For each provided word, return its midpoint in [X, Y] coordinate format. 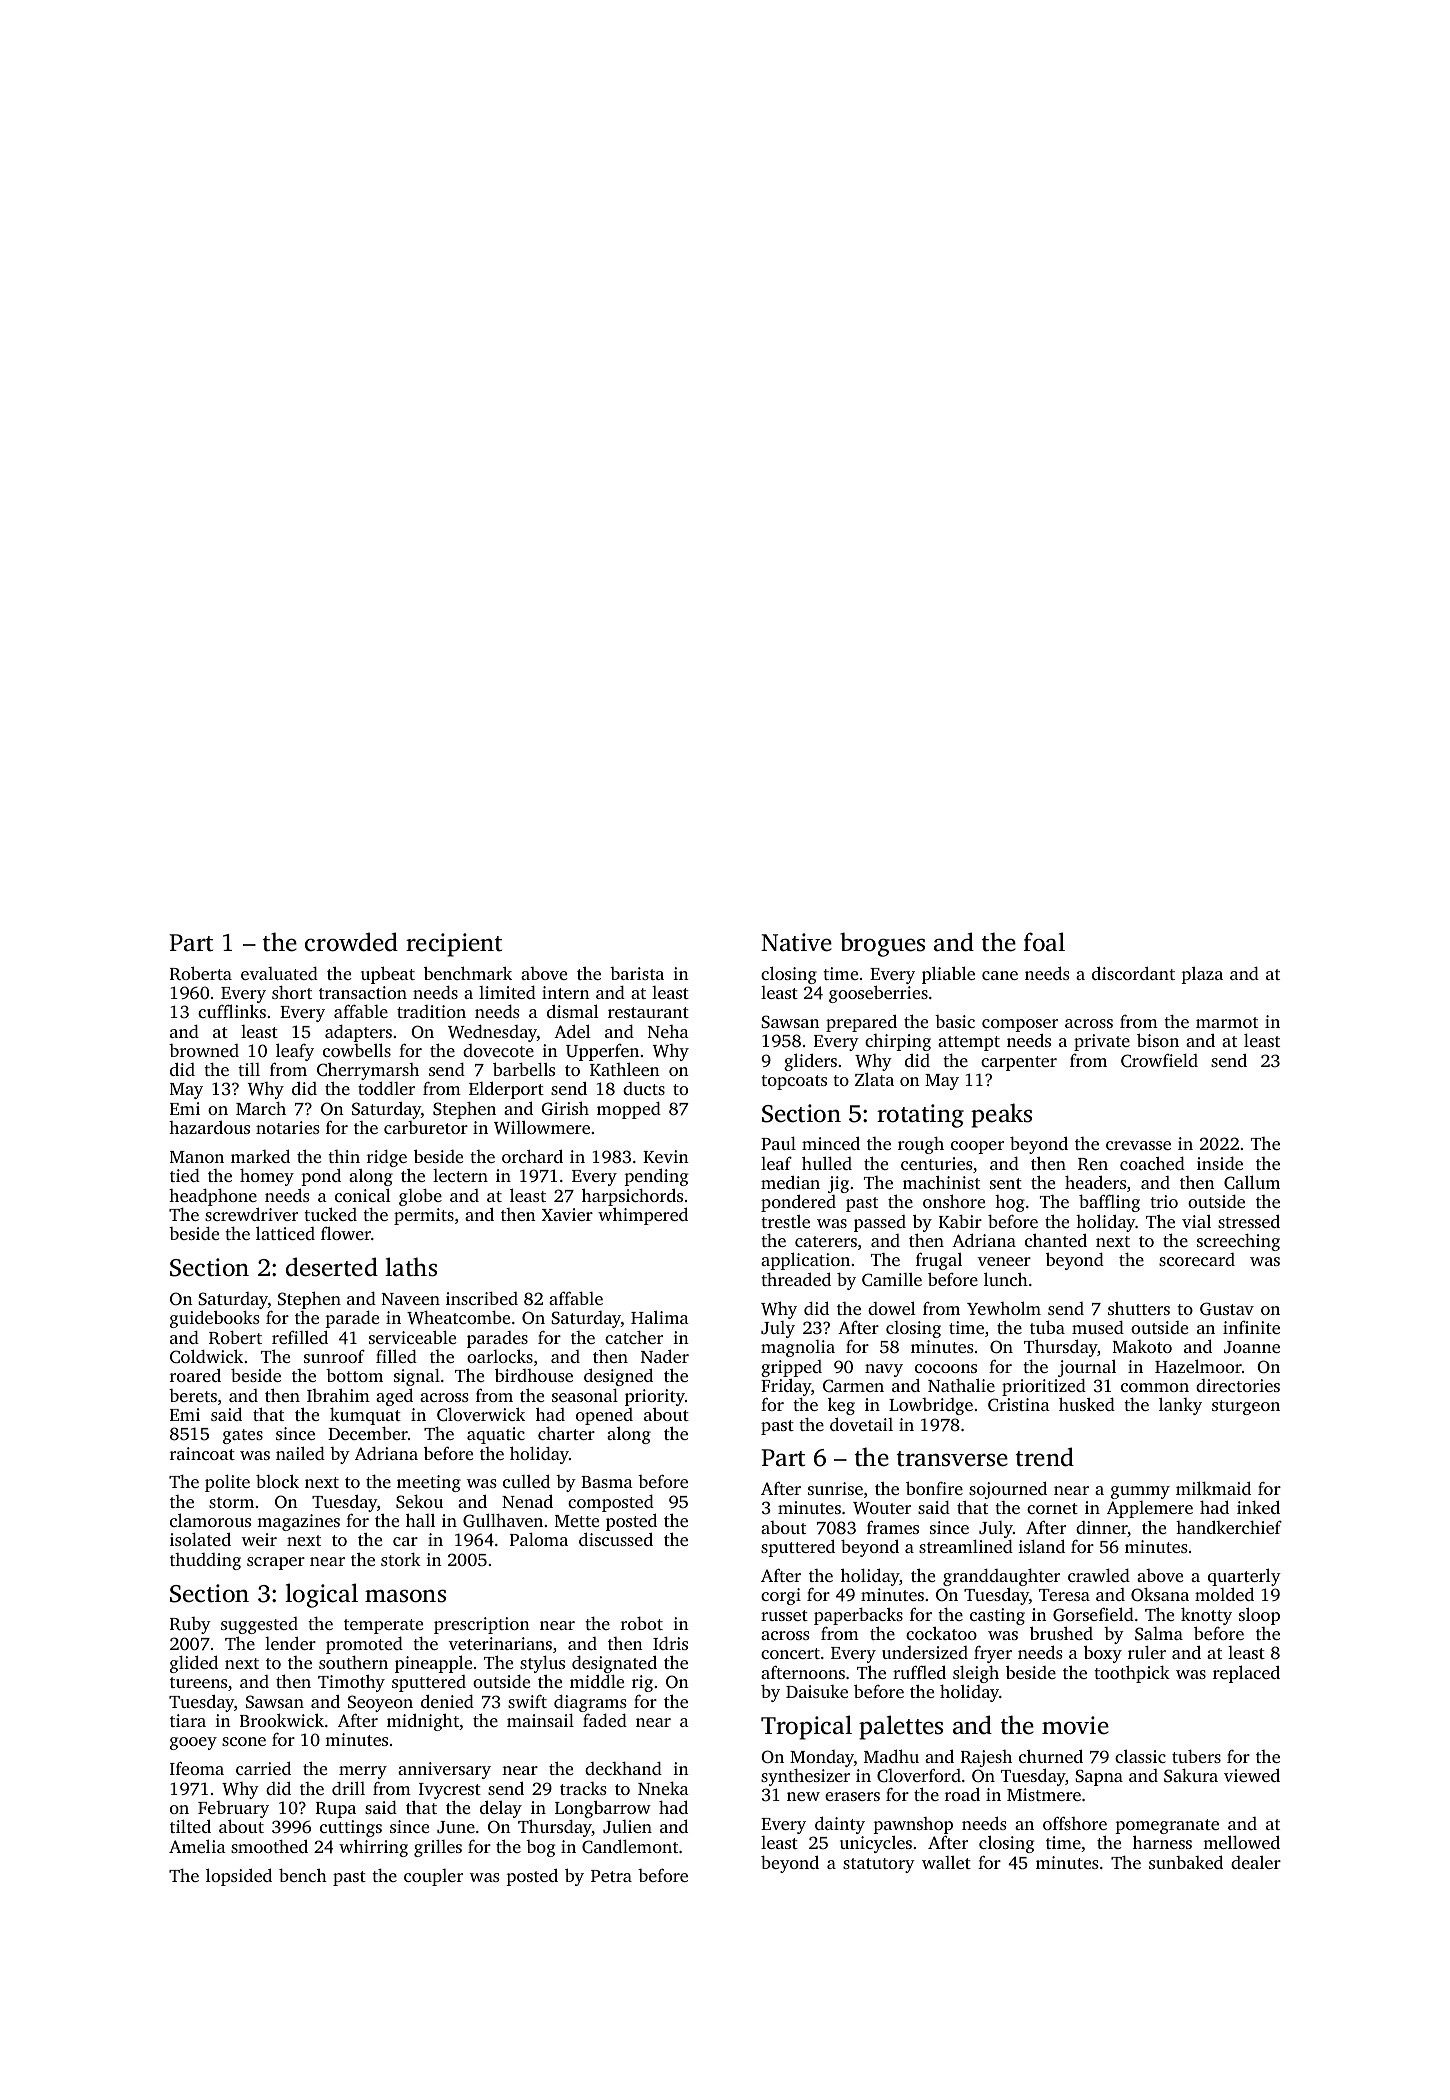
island [1041, 1546]
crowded [351, 942]
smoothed [269, 1846]
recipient [454, 945]
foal [1044, 942]
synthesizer [805, 1777]
